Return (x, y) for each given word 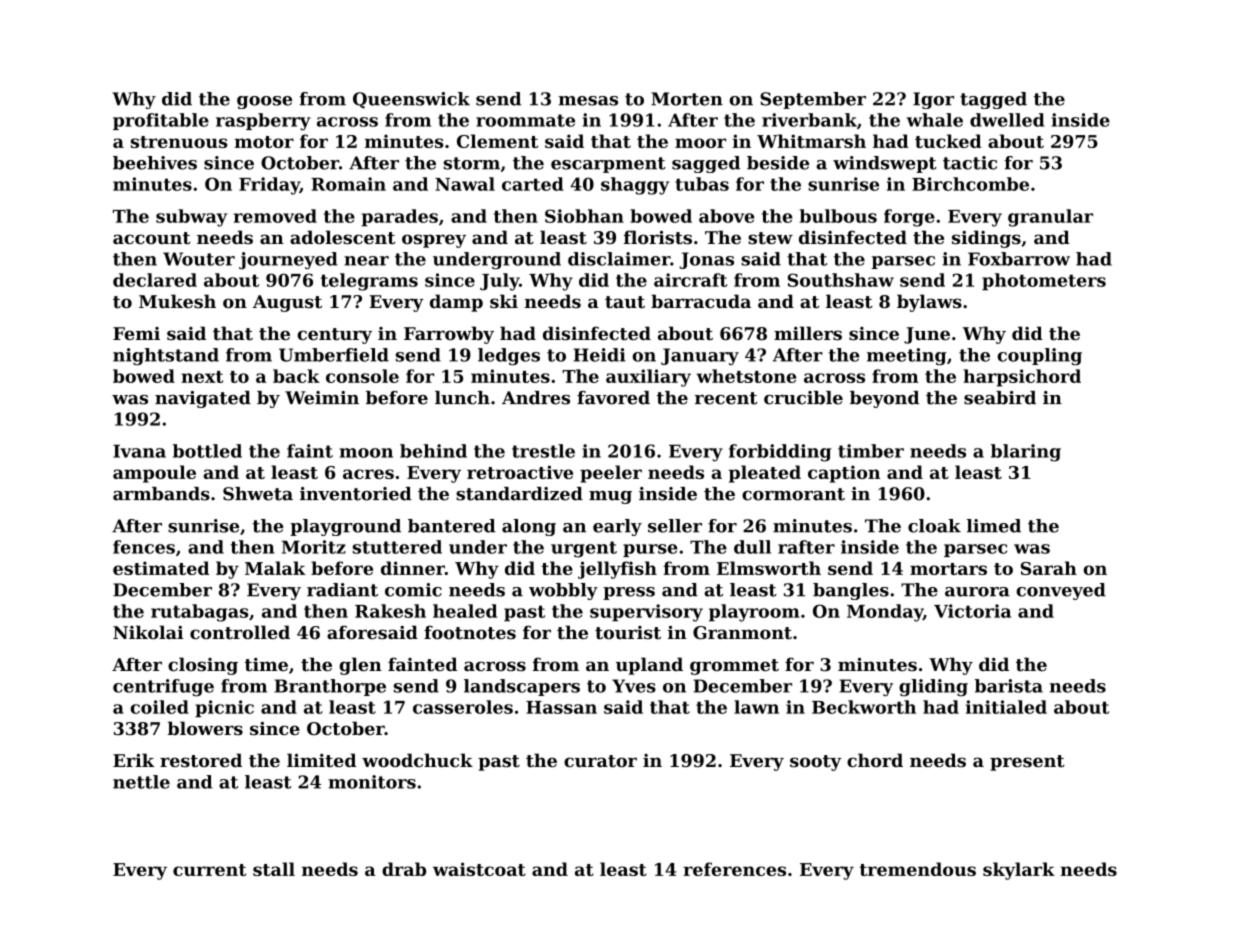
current (209, 870)
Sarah (1049, 568)
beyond (884, 399)
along (529, 527)
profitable (161, 121)
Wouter (199, 259)
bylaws (929, 303)
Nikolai (148, 632)
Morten (687, 99)
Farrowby (449, 335)
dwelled (1007, 120)
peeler (611, 474)
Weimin (322, 398)
